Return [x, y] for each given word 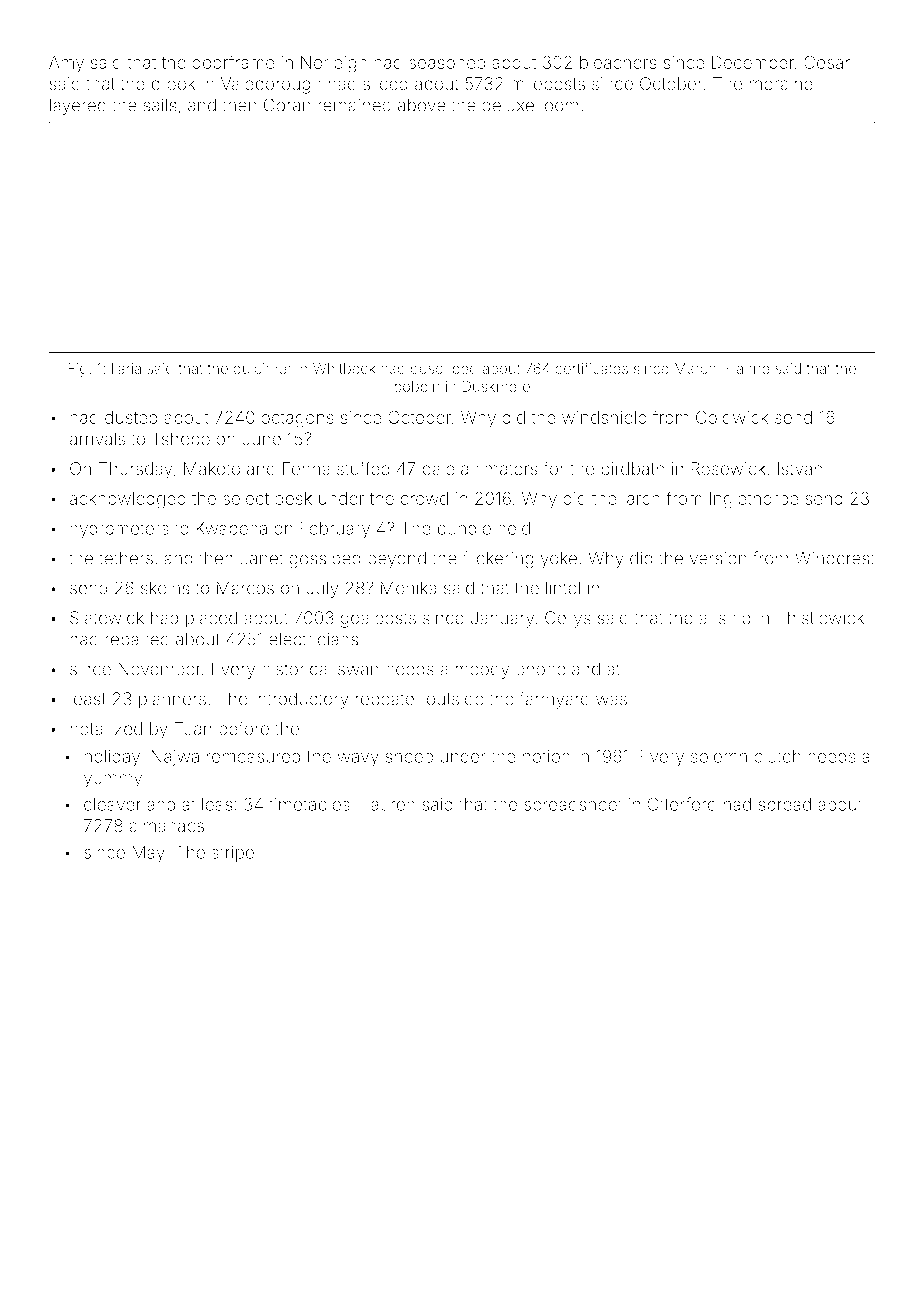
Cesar [827, 62]
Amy [66, 64]
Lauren [388, 804]
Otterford [682, 804]
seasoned [447, 62]
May [148, 854]
